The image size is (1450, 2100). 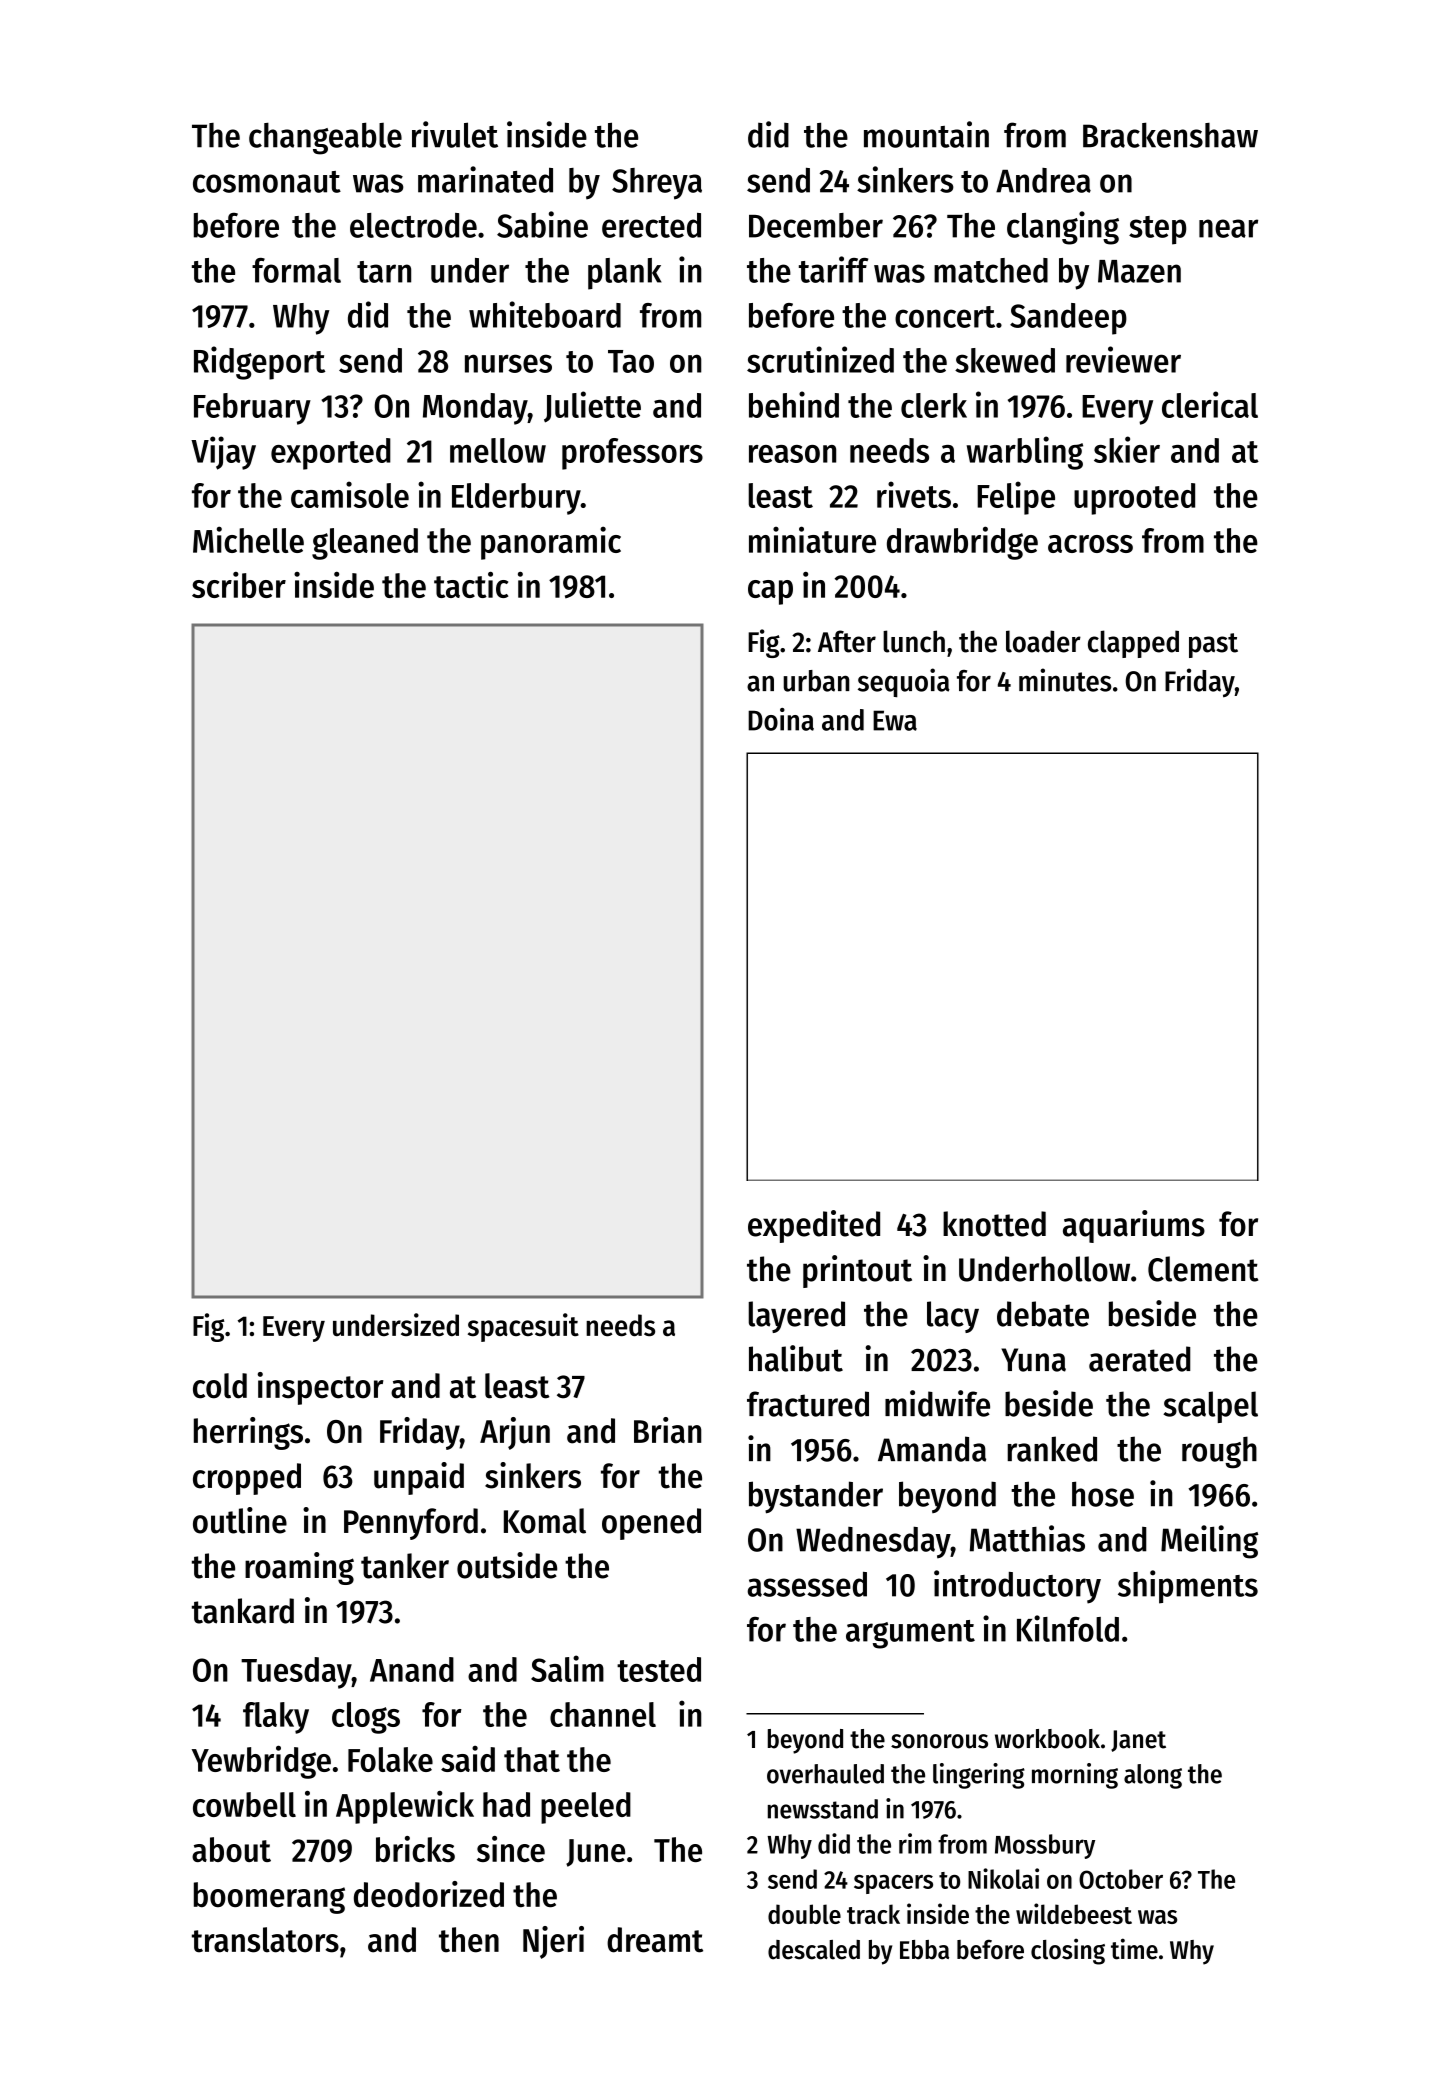 What do you see at coordinates (1052, 1449) in the screenshot?
I see `ranked` at bounding box center [1052, 1449].
